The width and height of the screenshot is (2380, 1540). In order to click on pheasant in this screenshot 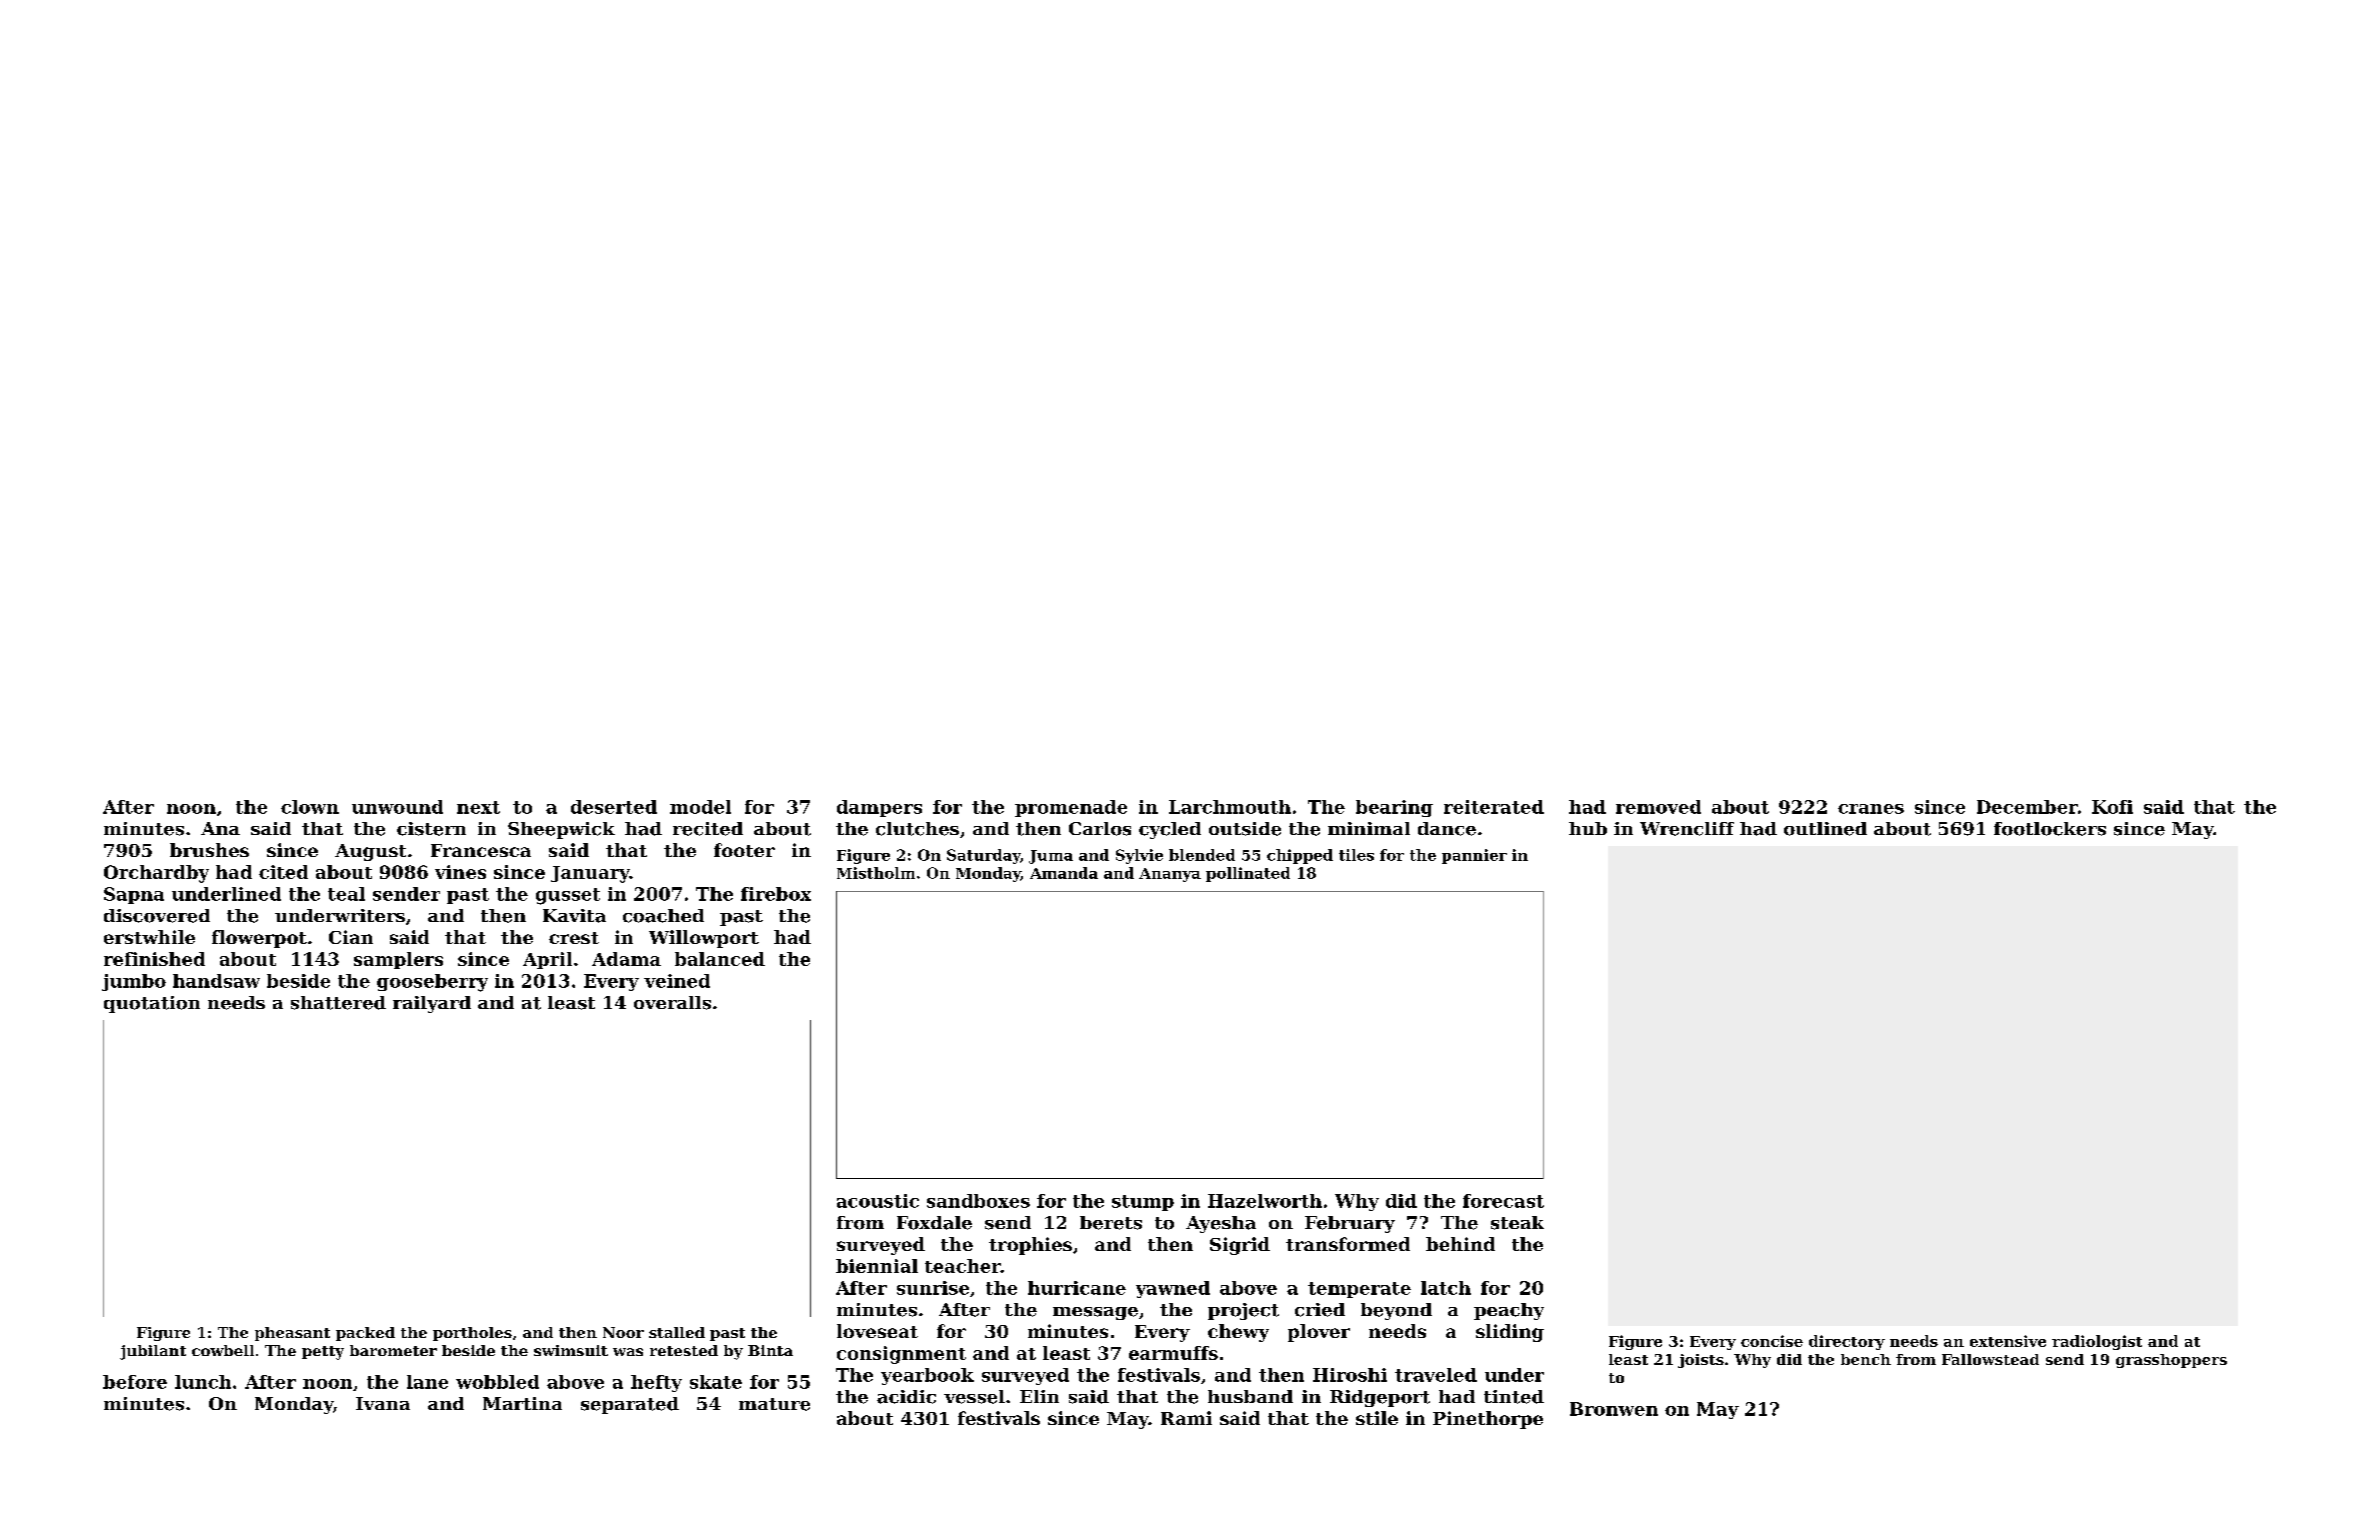, I will do `click(292, 1334)`.
